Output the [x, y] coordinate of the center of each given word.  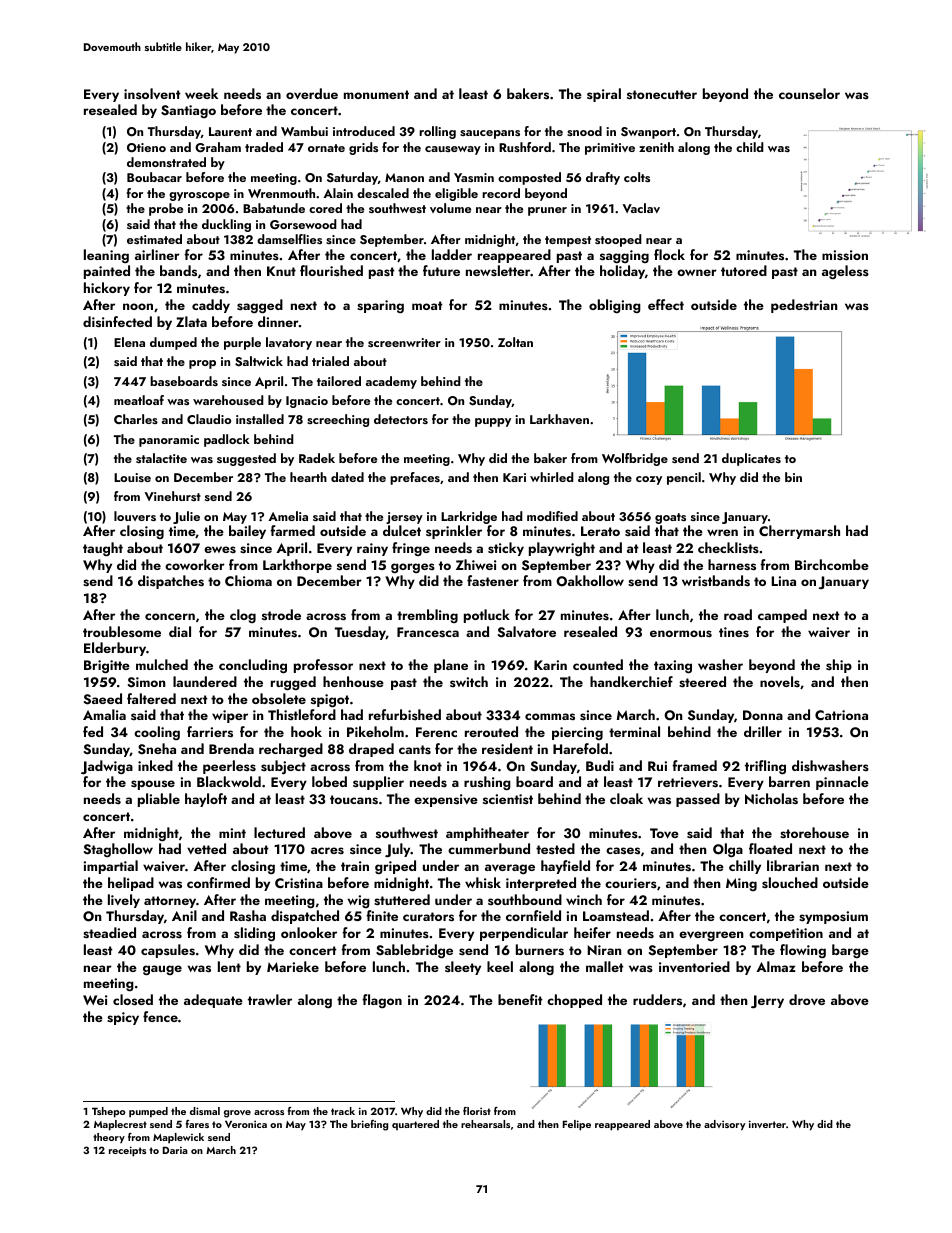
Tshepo [108, 1112]
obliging [615, 306]
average [510, 869]
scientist [508, 799]
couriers [631, 883]
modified [552, 516]
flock [669, 254]
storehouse [814, 833]
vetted [206, 848]
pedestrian [804, 306]
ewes [220, 549]
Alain [338, 193]
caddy [211, 306]
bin [793, 477]
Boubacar [154, 177]
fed [93, 731]
